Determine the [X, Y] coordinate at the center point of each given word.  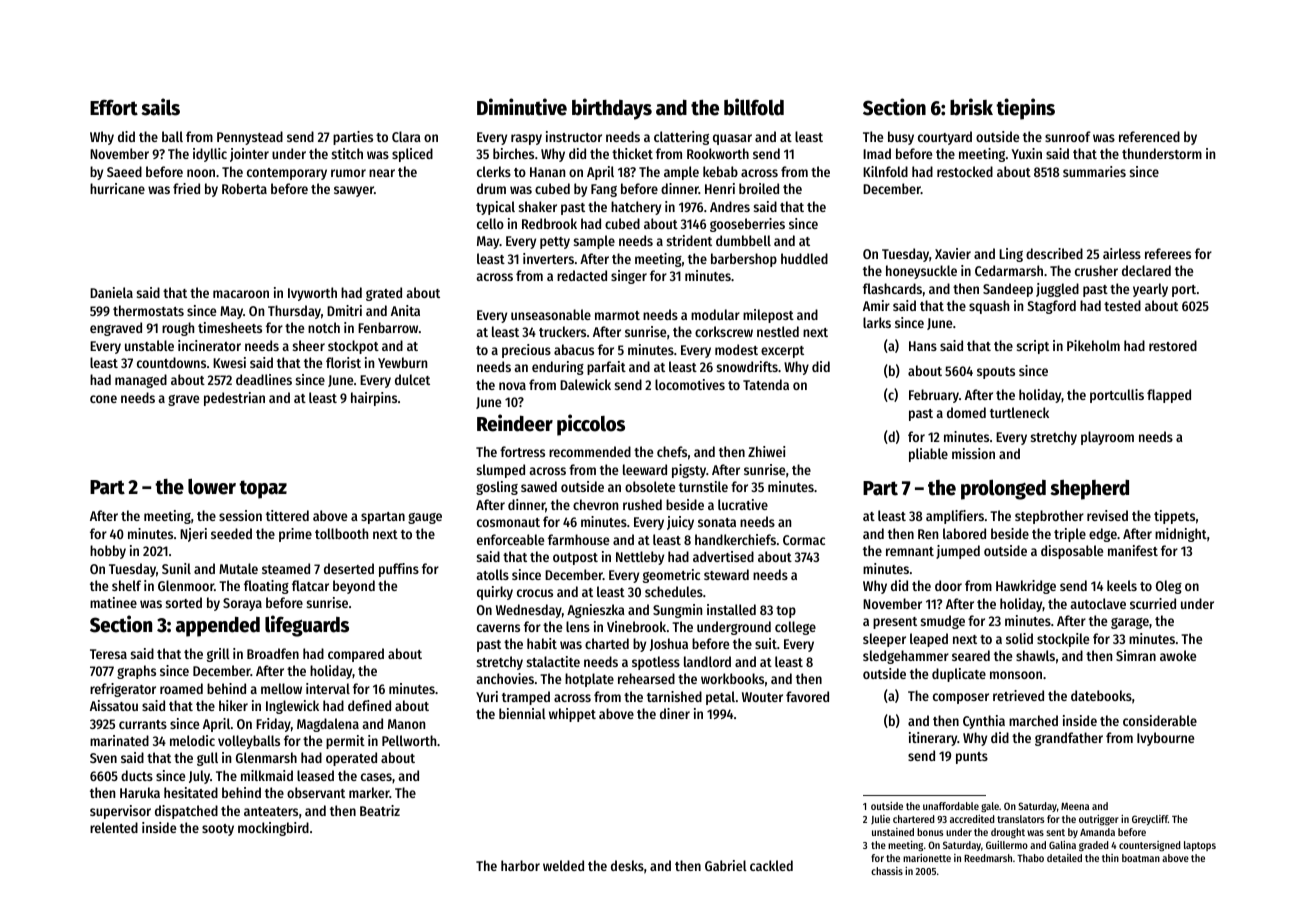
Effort [114, 107]
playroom [1107, 438]
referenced [1149, 136]
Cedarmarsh [1009, 270]
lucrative [743, 504]
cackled [771, 865]
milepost [768, 316]
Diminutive [522, 107]
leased [315, 775]
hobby [108, 552]
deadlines [264, 379]
